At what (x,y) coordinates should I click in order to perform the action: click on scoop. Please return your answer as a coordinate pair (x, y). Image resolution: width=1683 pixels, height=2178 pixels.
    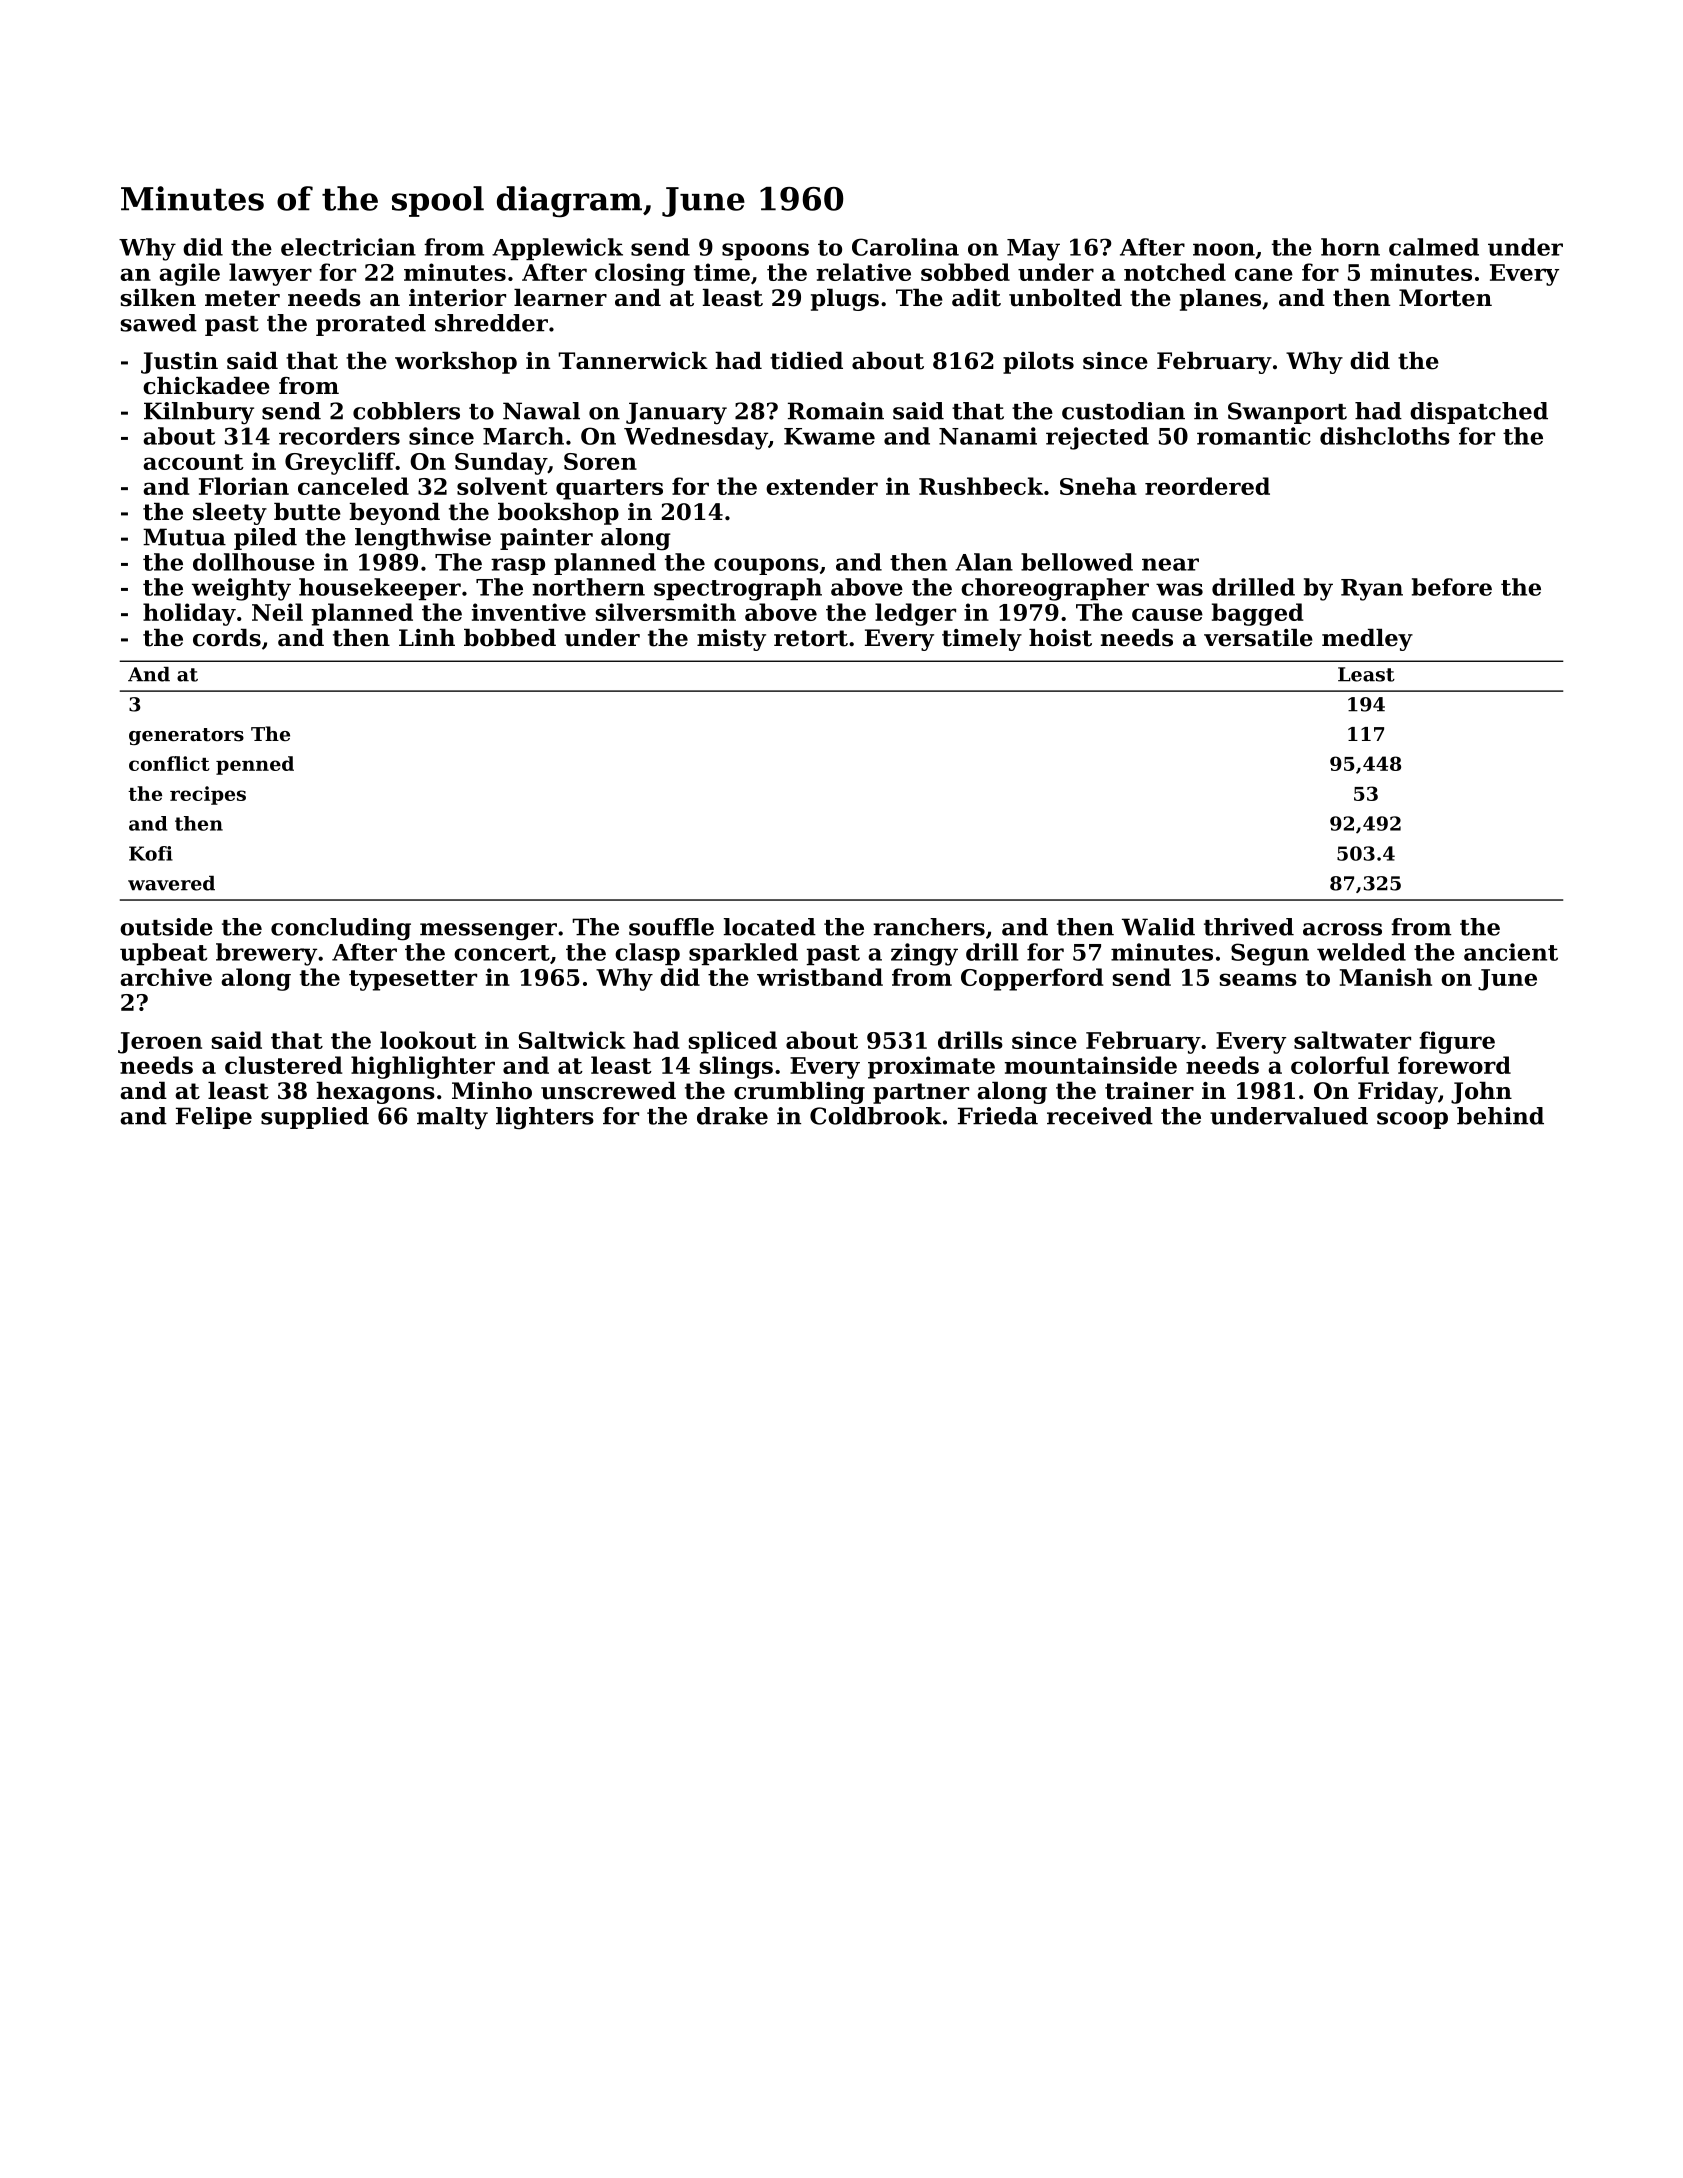
    Looking at the image, I should click on (1412, 1120).
